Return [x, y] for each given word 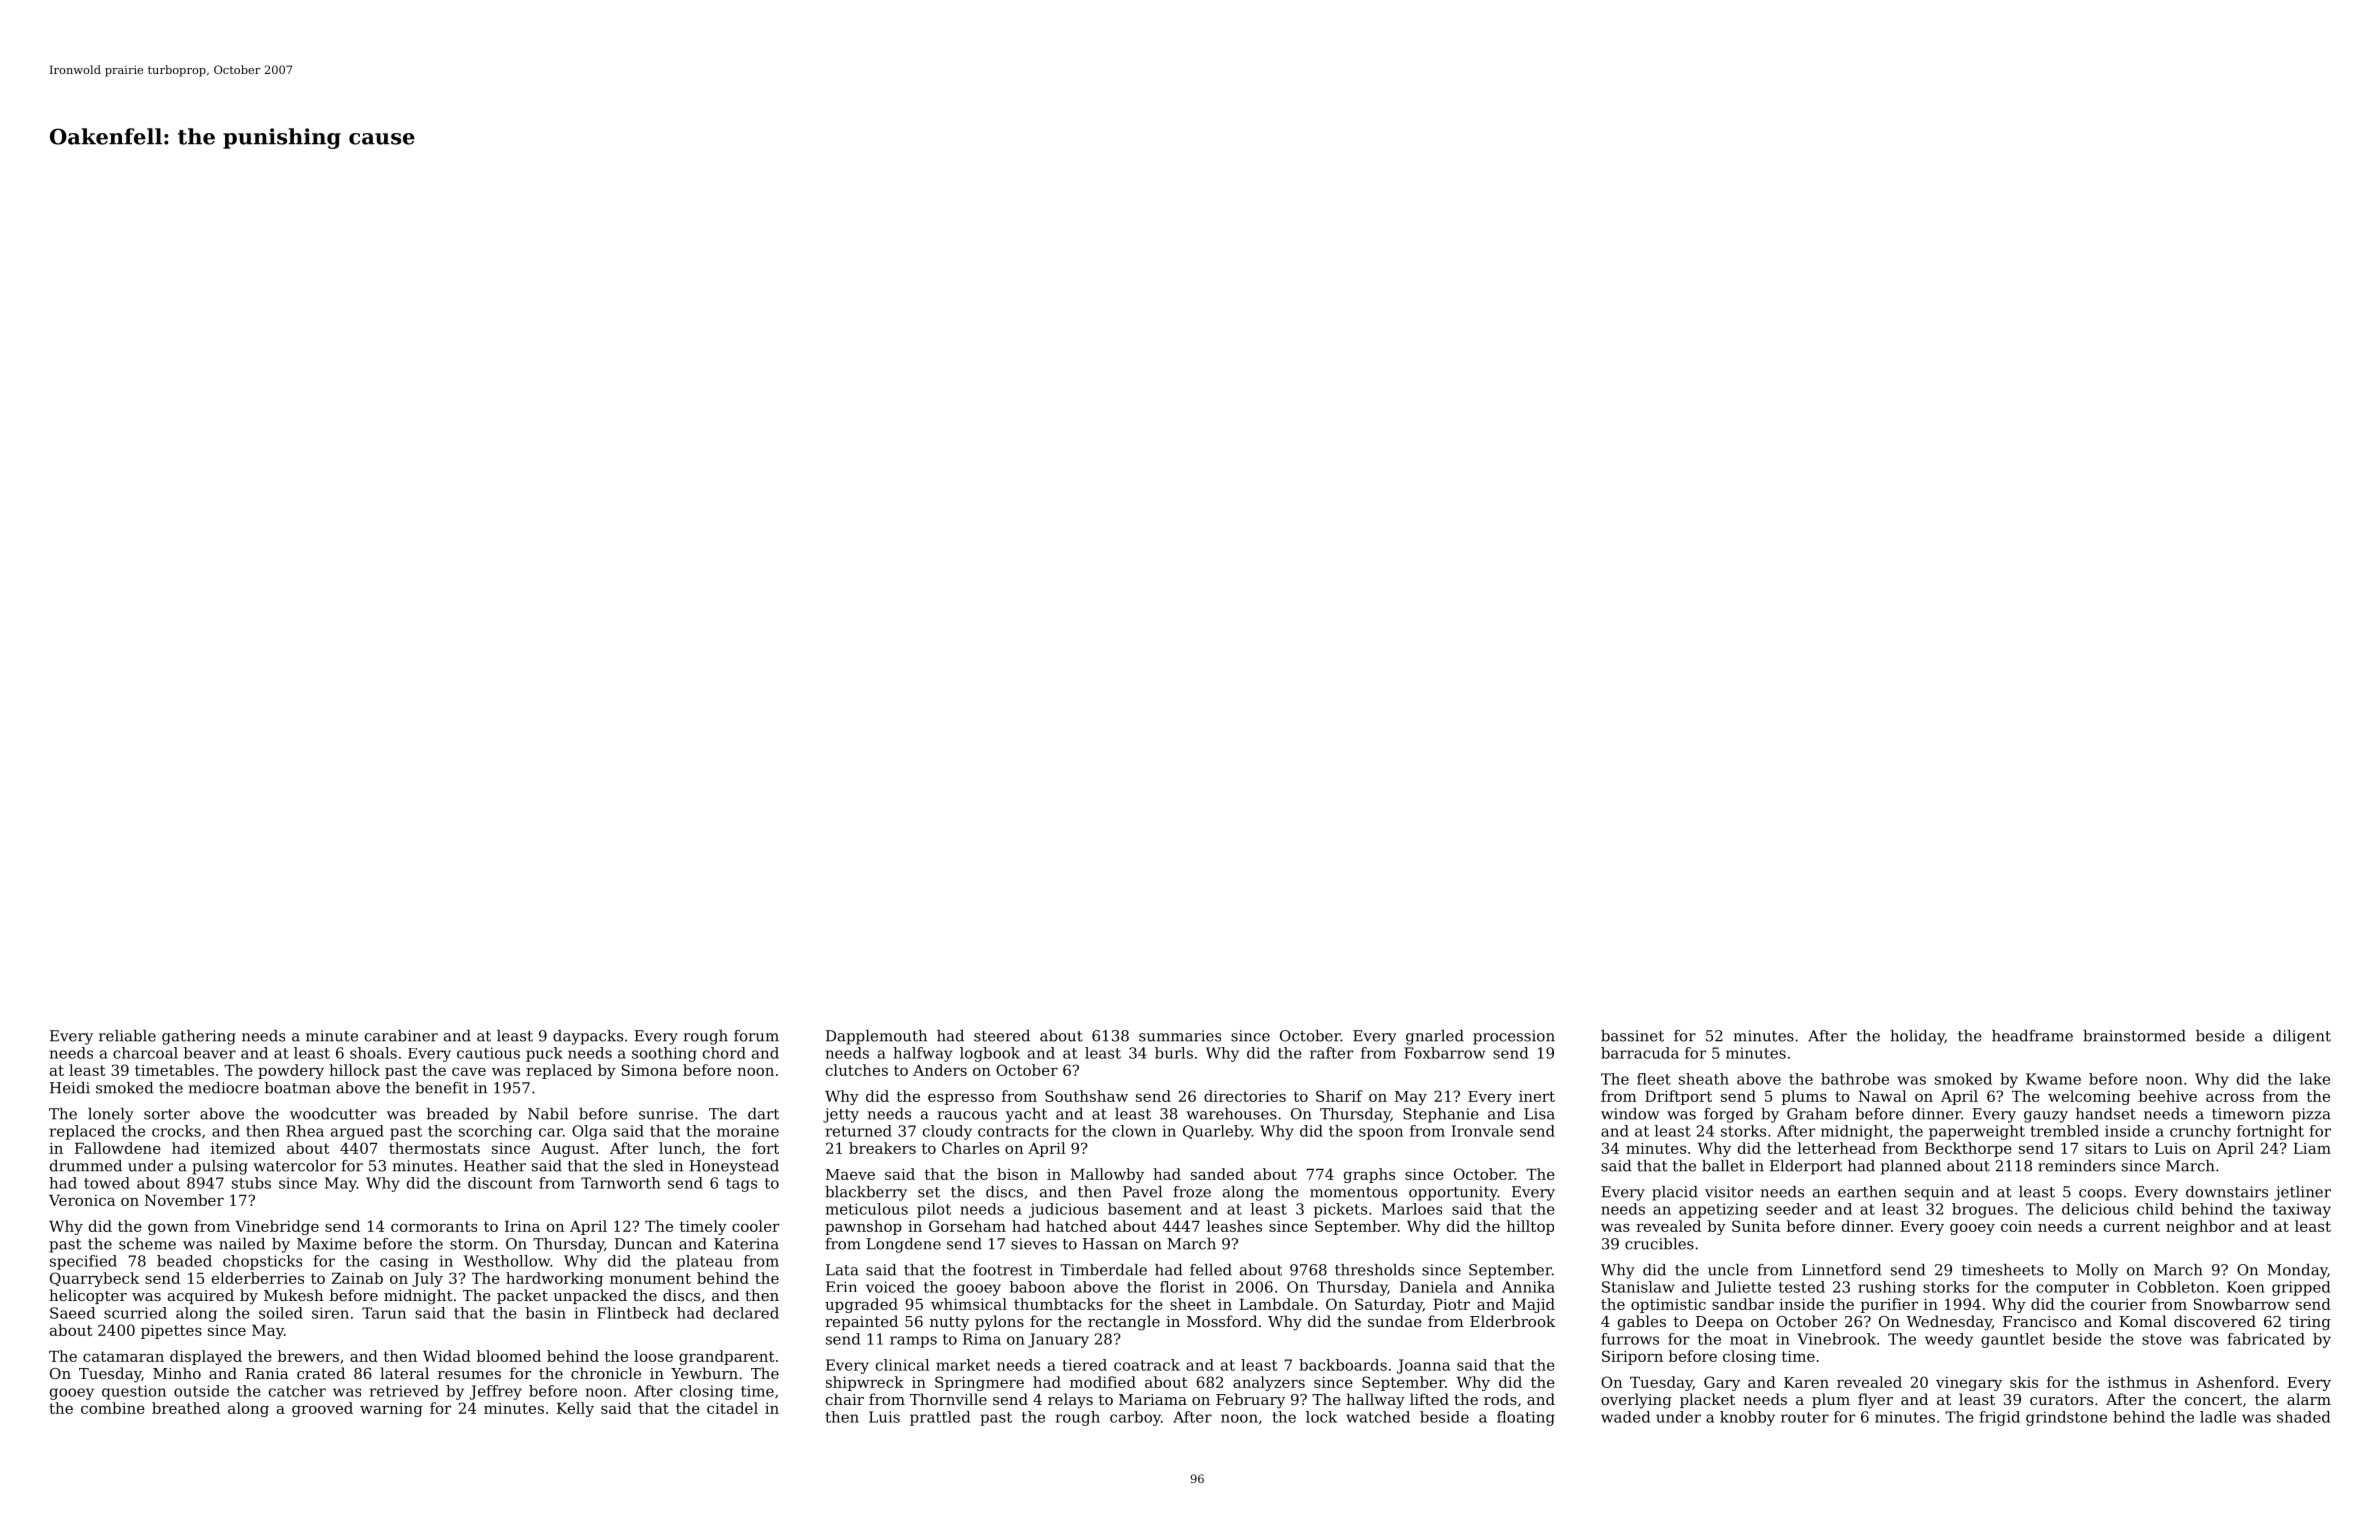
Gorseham [967, 1226]
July [427, 1279]
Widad [447, 1356]
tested [1802, 1287]
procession [1514, 1037]
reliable [127, 1036]
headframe [2032, 1036]
